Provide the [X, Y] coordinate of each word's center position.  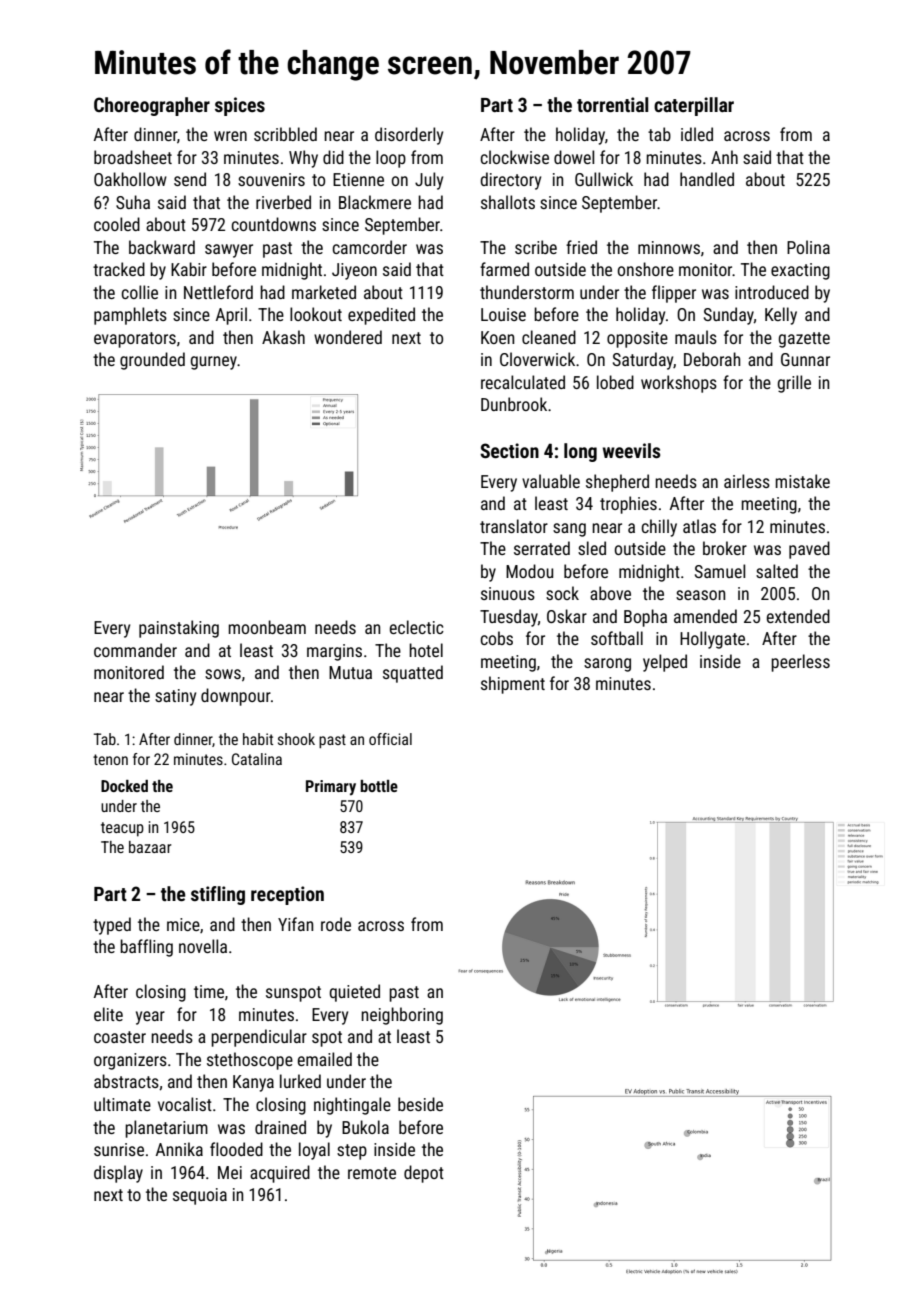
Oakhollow [130, 179]
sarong [607, 665]
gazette [804, 340]
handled [707, 179]
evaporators [135, 340]
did [333, 157]
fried [581, 247]
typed [112, 926]
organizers [130, 1061]
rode [336, 924]
